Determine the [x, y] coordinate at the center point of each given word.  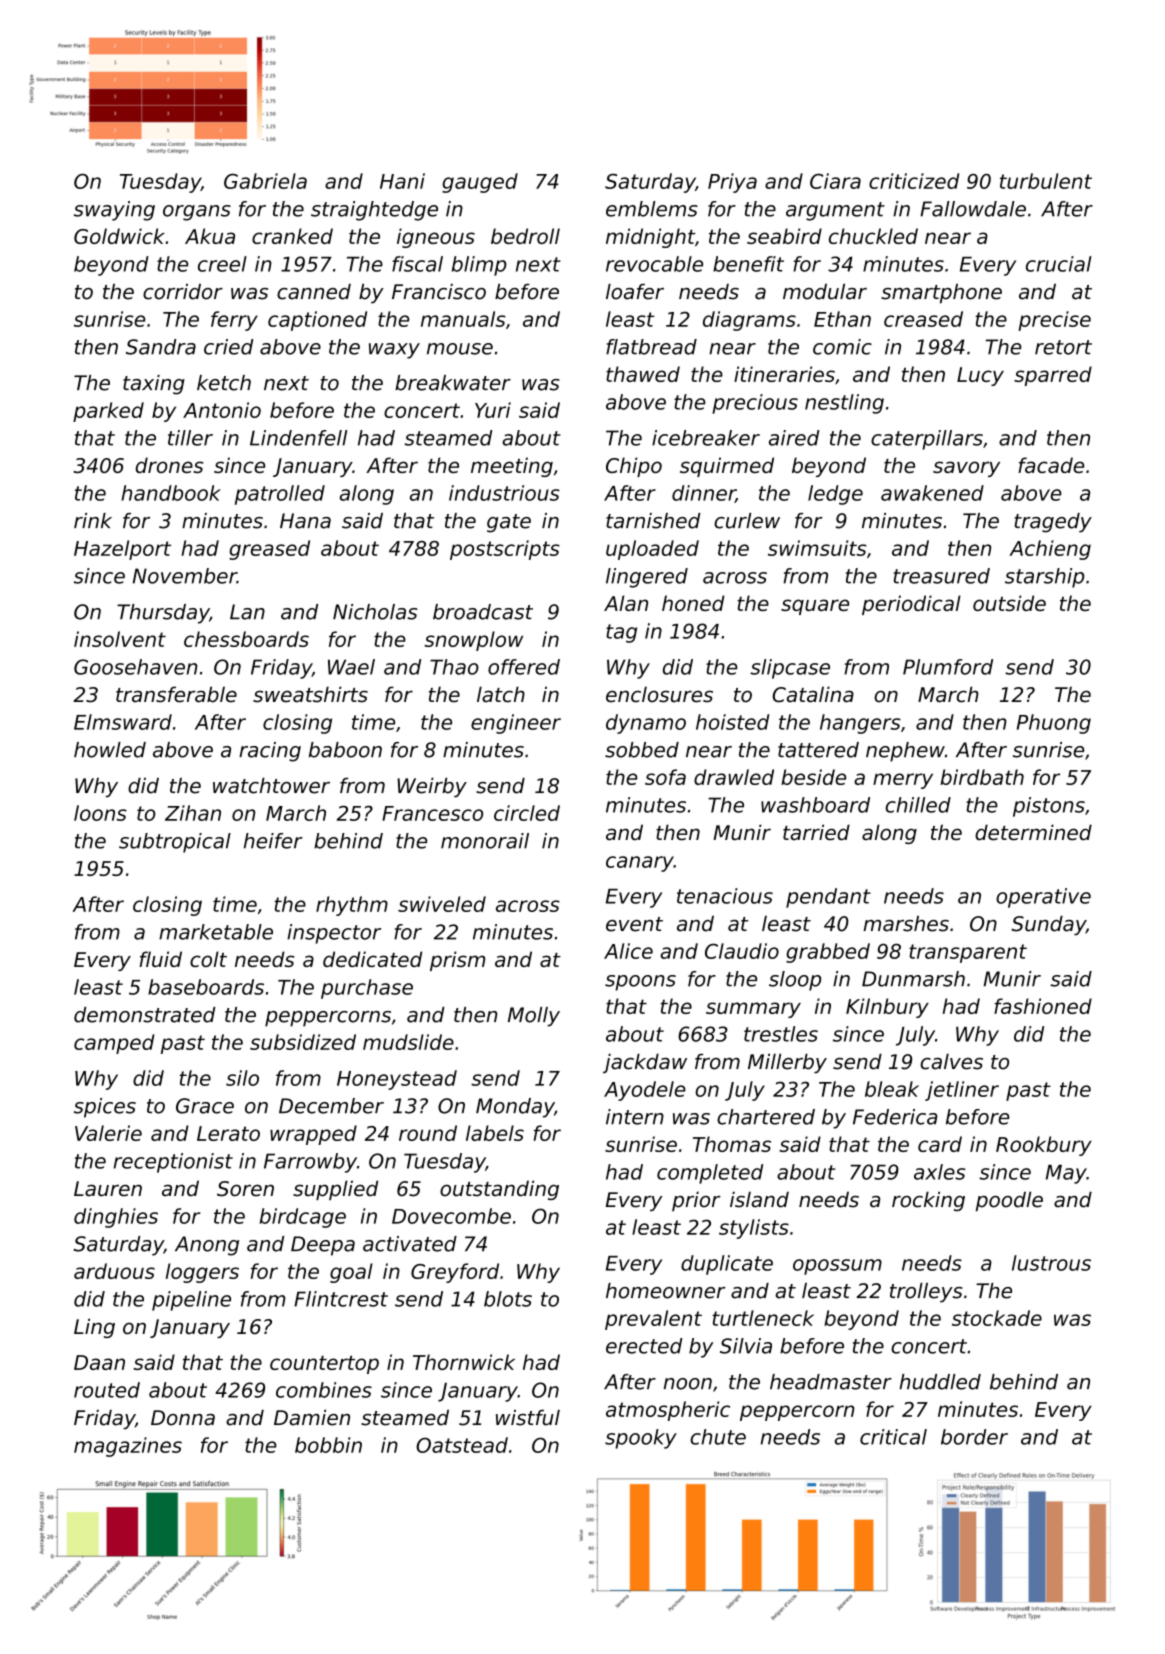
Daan [99, 1362]
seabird [784, 236]
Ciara [835, 181]
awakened [932, 493]
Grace [205, 1106]
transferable [176, 694]
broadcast [483, 612]
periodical [911, 605]
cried [229, 347]
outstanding [499, 1190]
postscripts [505, 550]
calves [952, 1061]
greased [269, 550]
